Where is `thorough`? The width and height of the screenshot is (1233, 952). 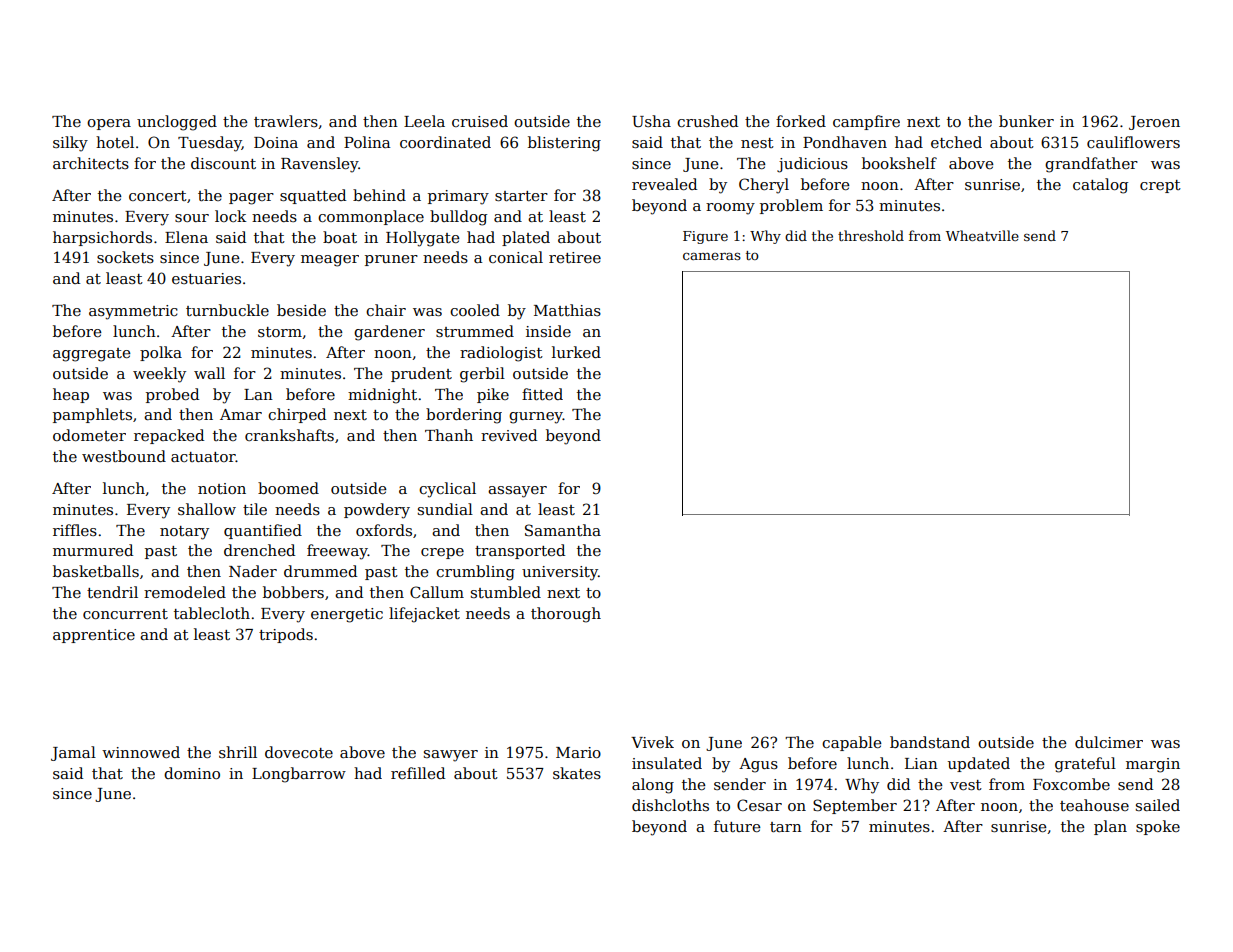 thorough is located at coordinates (566, 615).
